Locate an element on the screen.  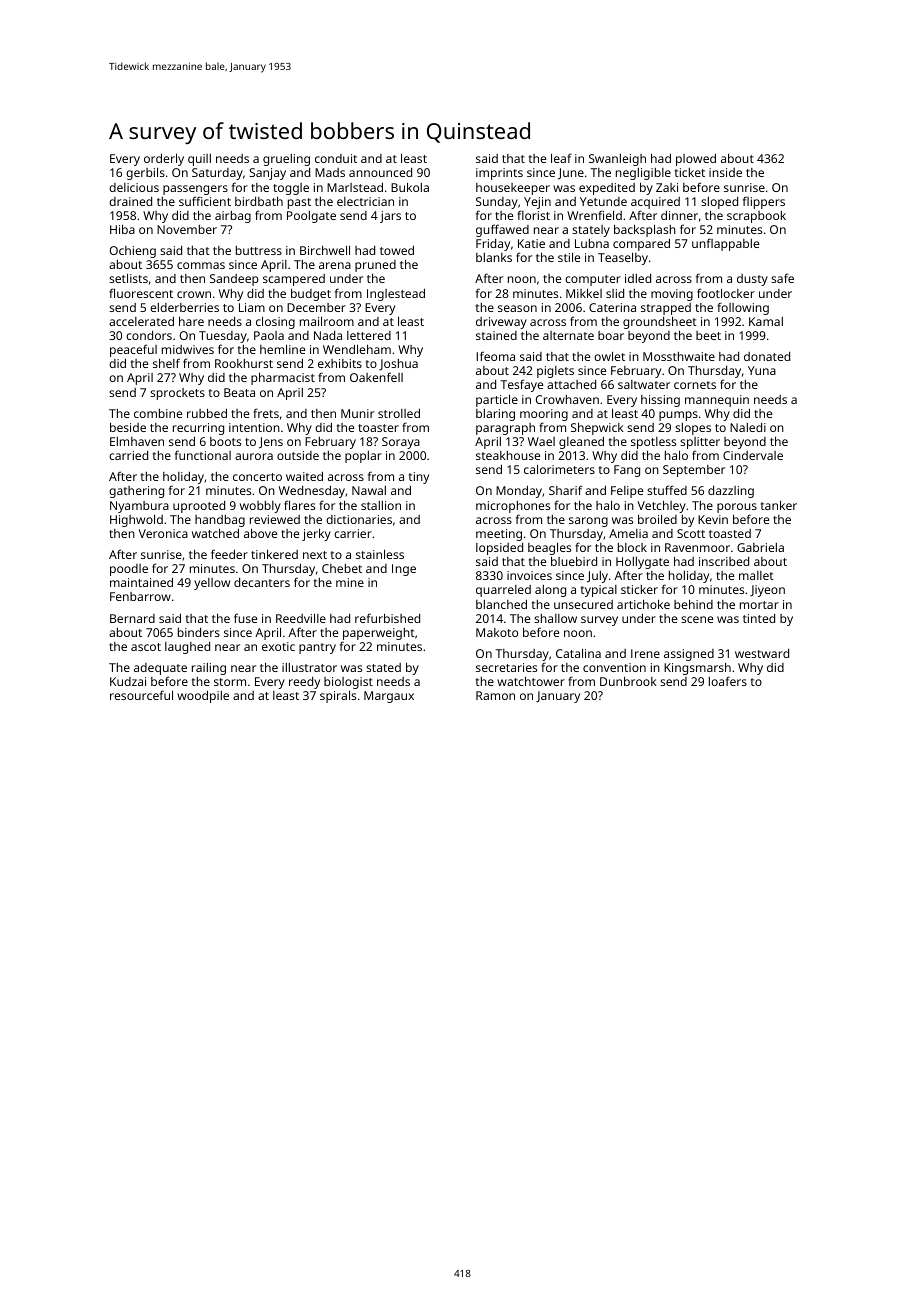
artichoke is located at coordinates (643, 604).
